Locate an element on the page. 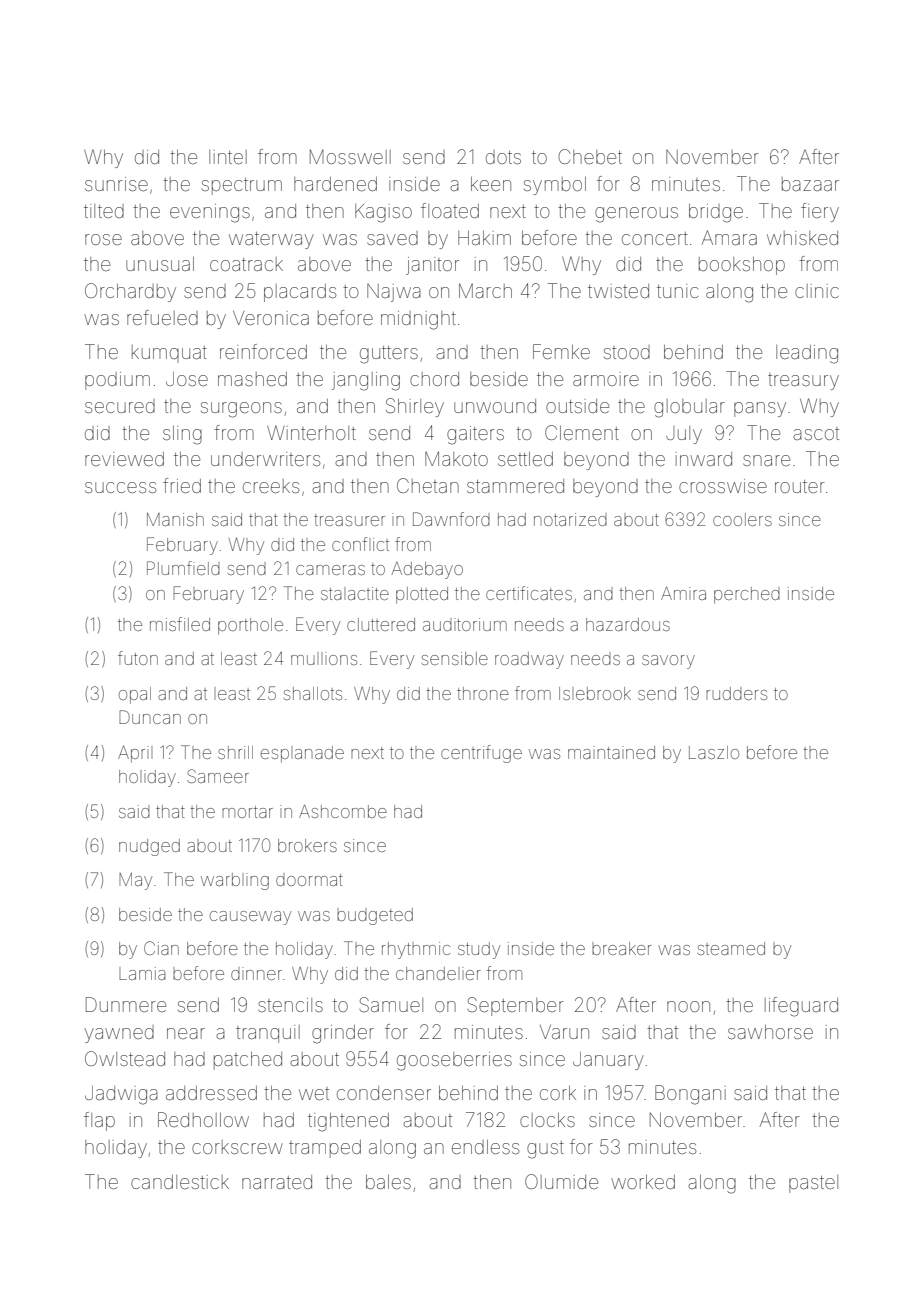  cluttered is located at coordinates (381, 624).
